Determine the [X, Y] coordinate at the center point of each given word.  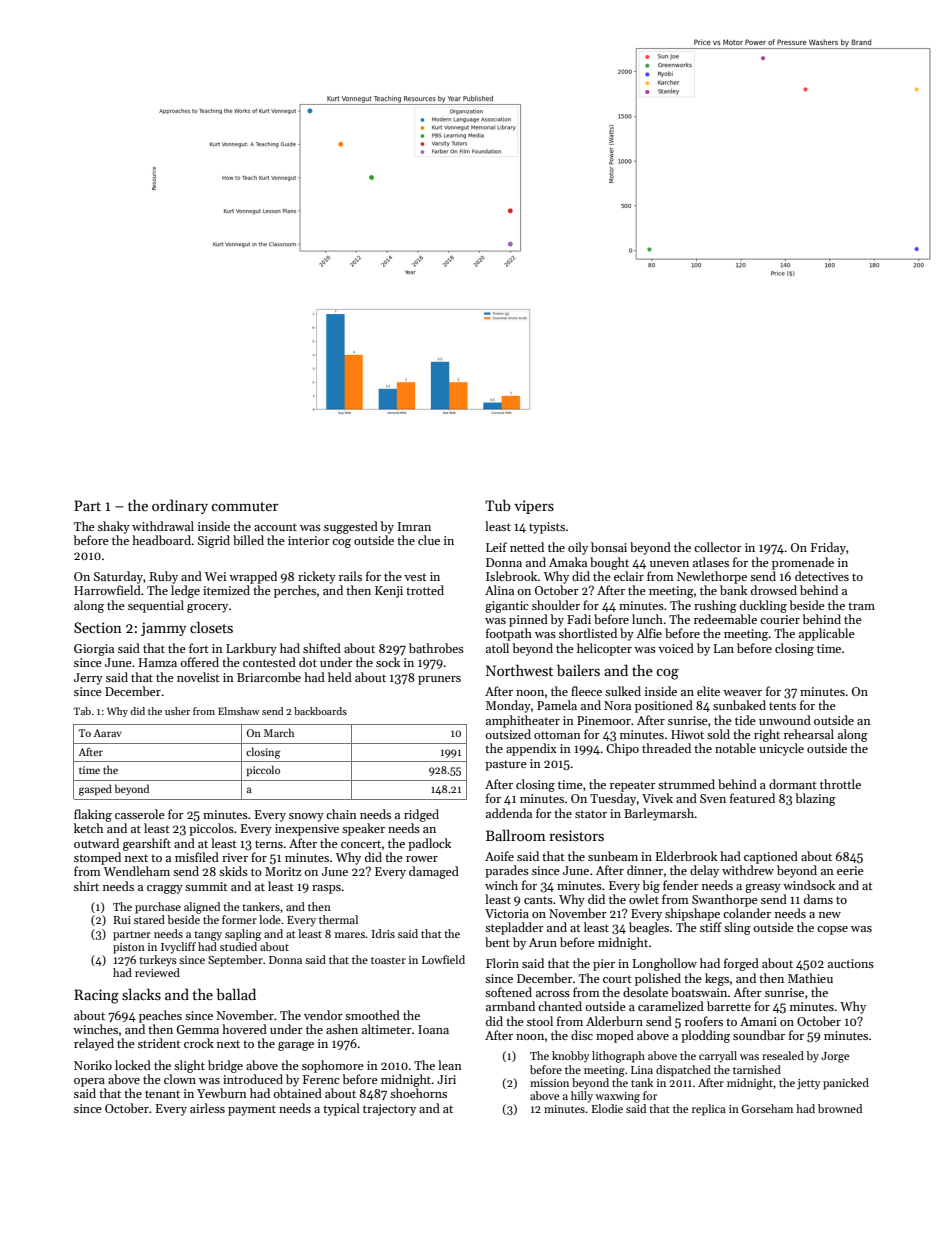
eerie [850, 870]
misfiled [197, 857]
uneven [669, 564]
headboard [162, 540]
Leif [496, 547]
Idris [383, 933]
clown [180, 1079]
